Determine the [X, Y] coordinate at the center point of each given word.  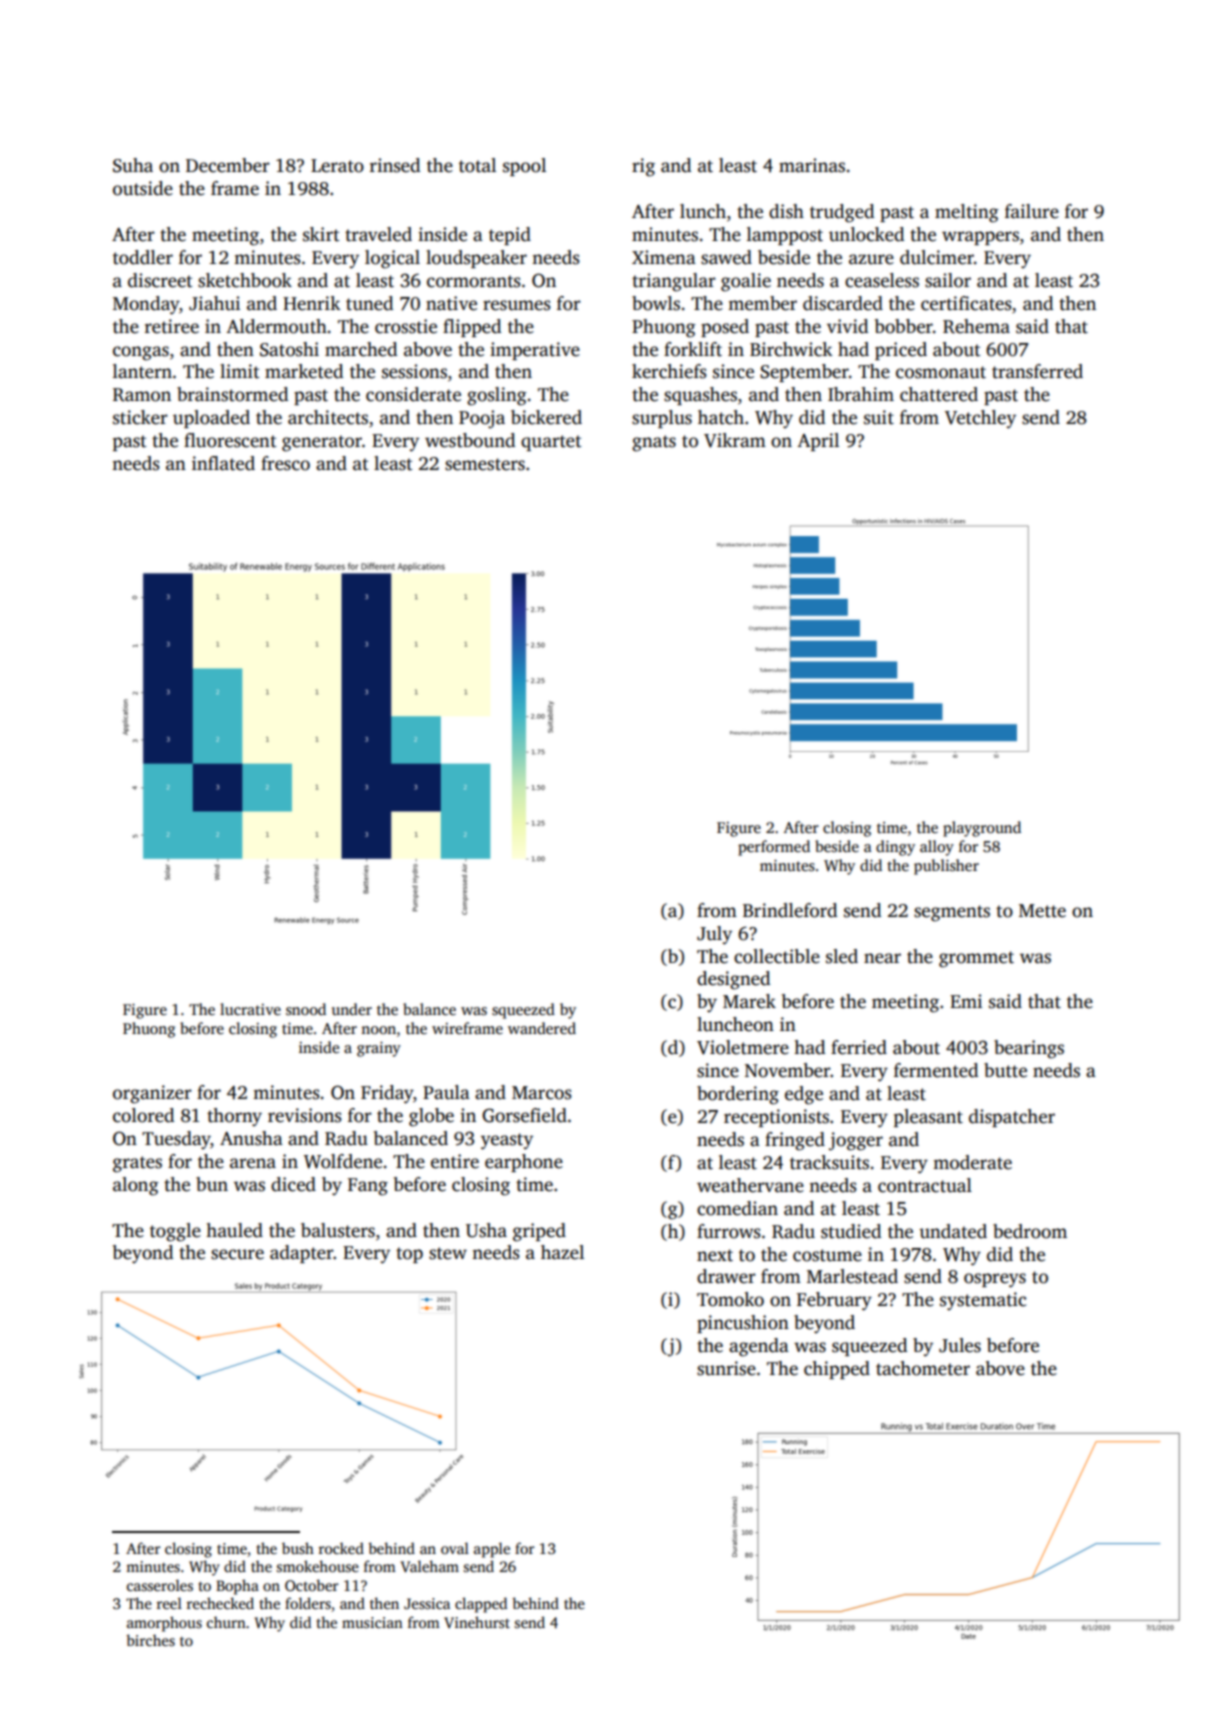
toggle [175, 1232]
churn [226, 1622]
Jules [960, 1345]
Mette [1042, 911]
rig [643, 167]
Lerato [337, 166]
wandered [542, 1028]
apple [492, 1550]
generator [322, 443]
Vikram [735, 440]
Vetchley [980, 419]
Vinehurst [477, 1622]
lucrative [250, 1009]
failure [1032, 211]
